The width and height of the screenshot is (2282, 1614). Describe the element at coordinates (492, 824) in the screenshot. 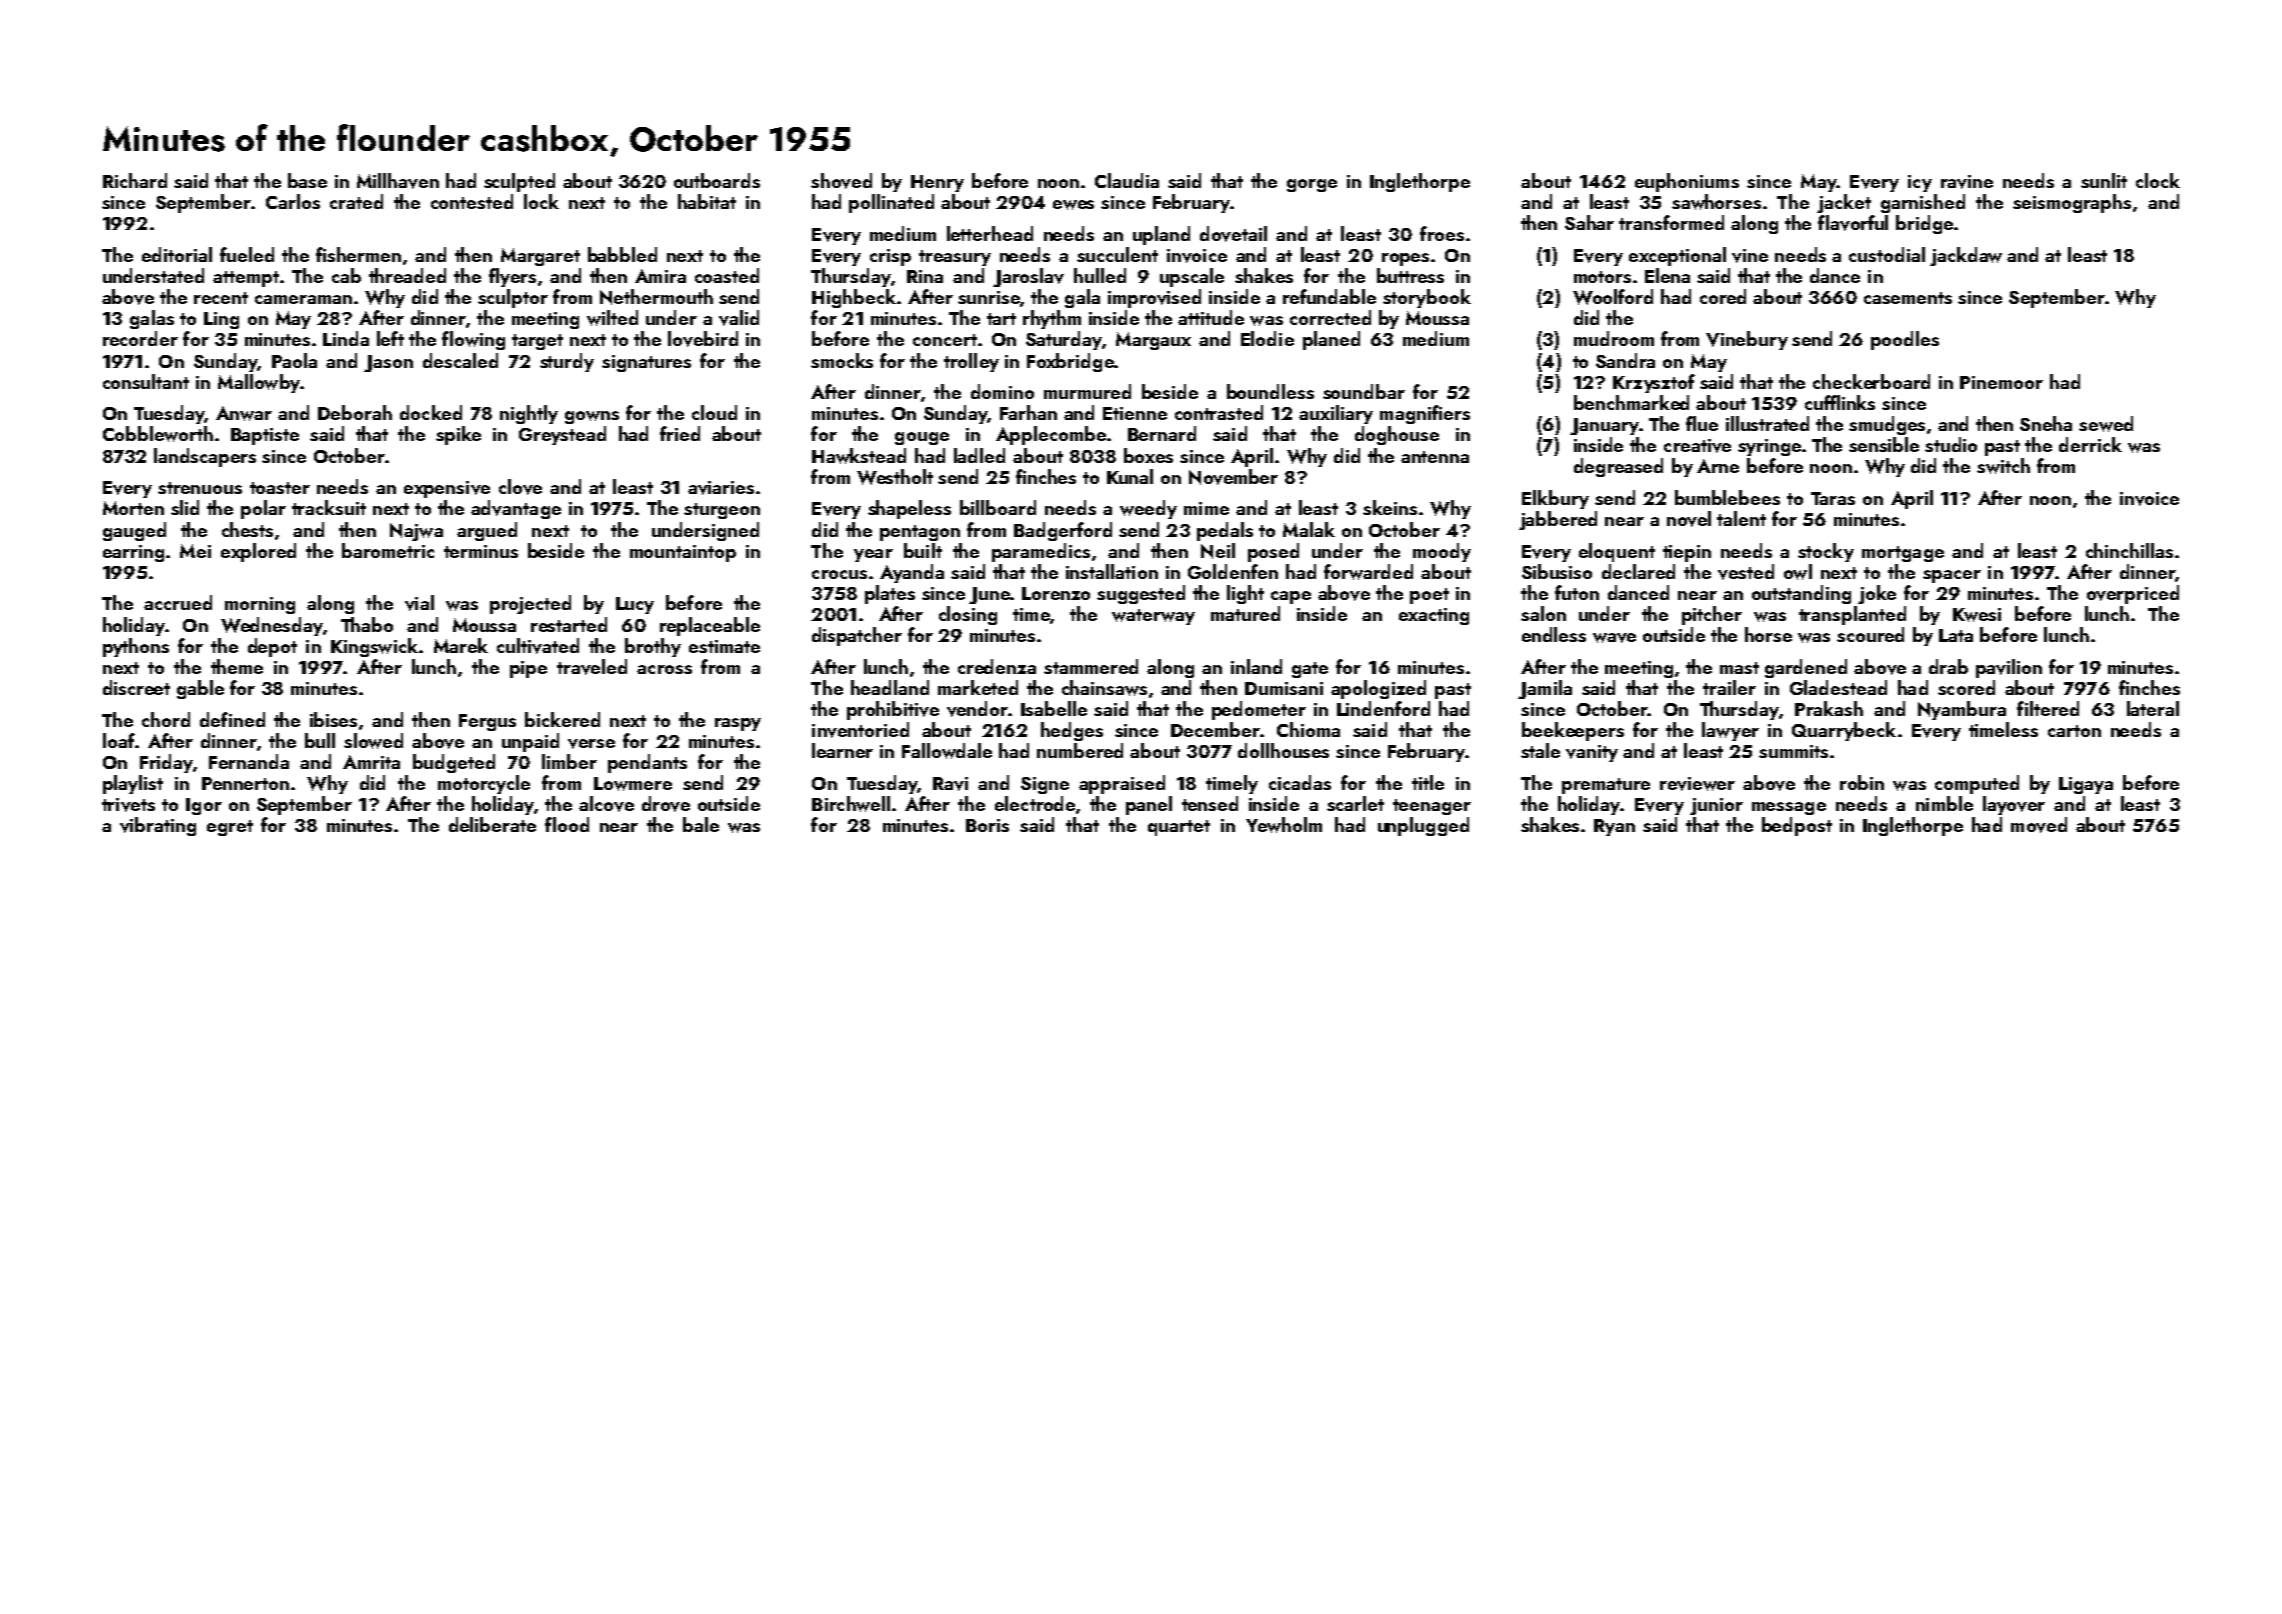

I see `deliberate` at that location.
